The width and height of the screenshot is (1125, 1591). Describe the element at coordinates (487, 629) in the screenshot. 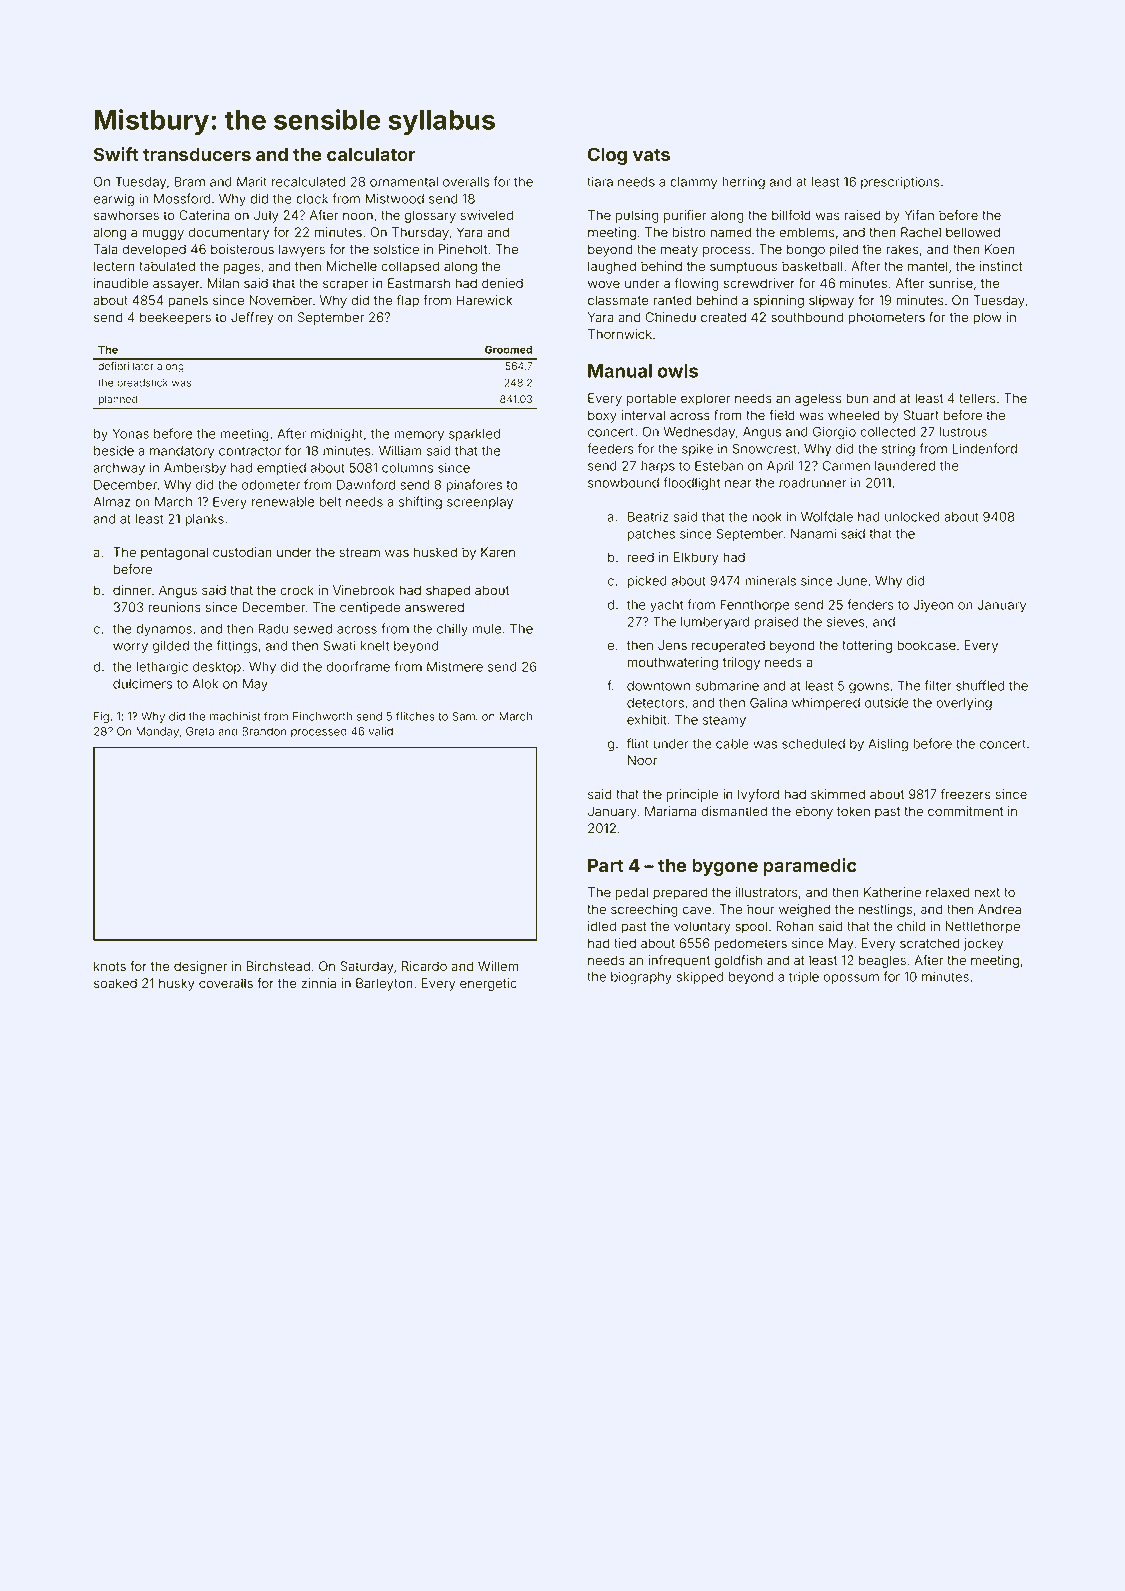

I see `mule` at that location.
